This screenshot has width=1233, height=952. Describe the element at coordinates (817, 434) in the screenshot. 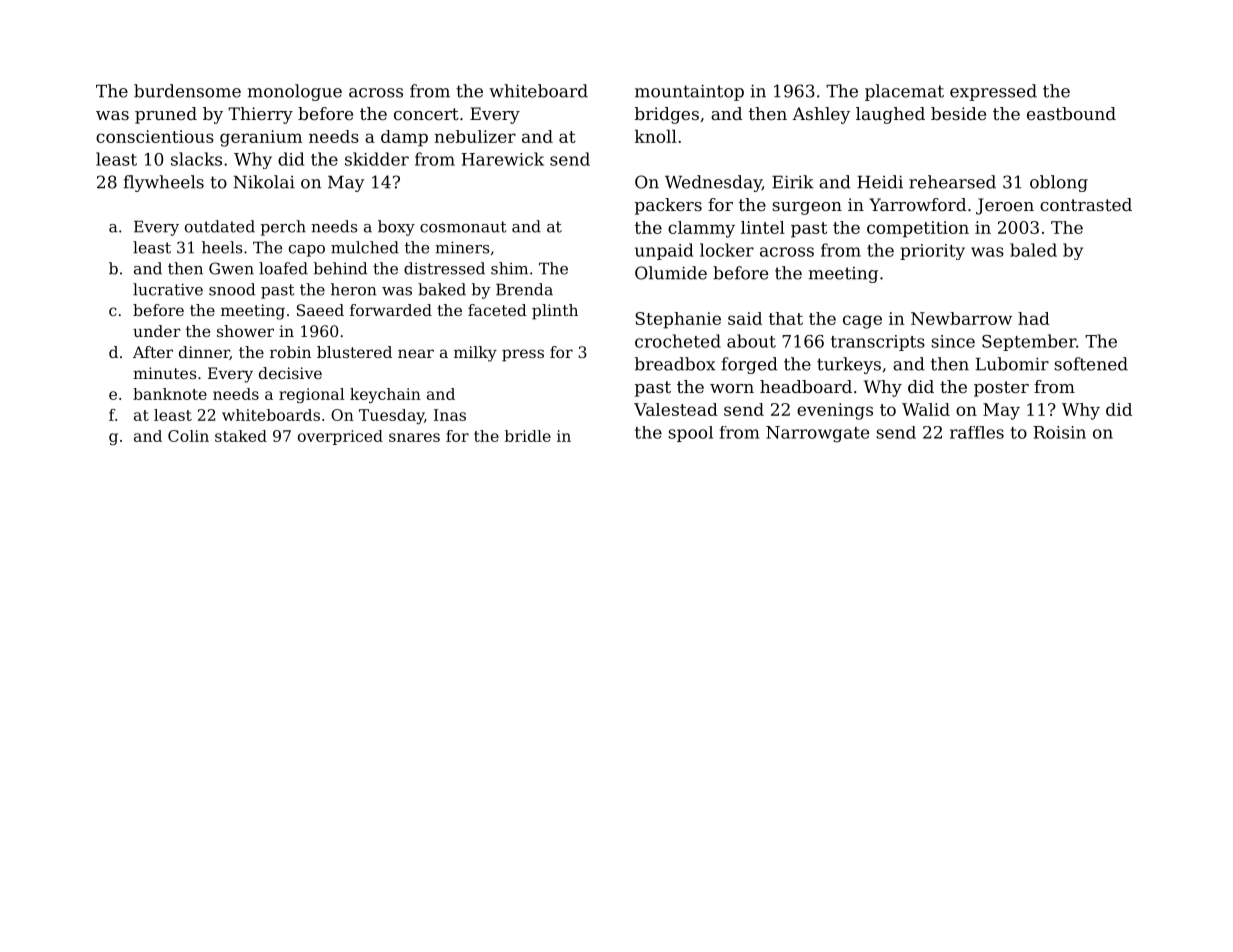

I see `Narrowgate` at that location.
